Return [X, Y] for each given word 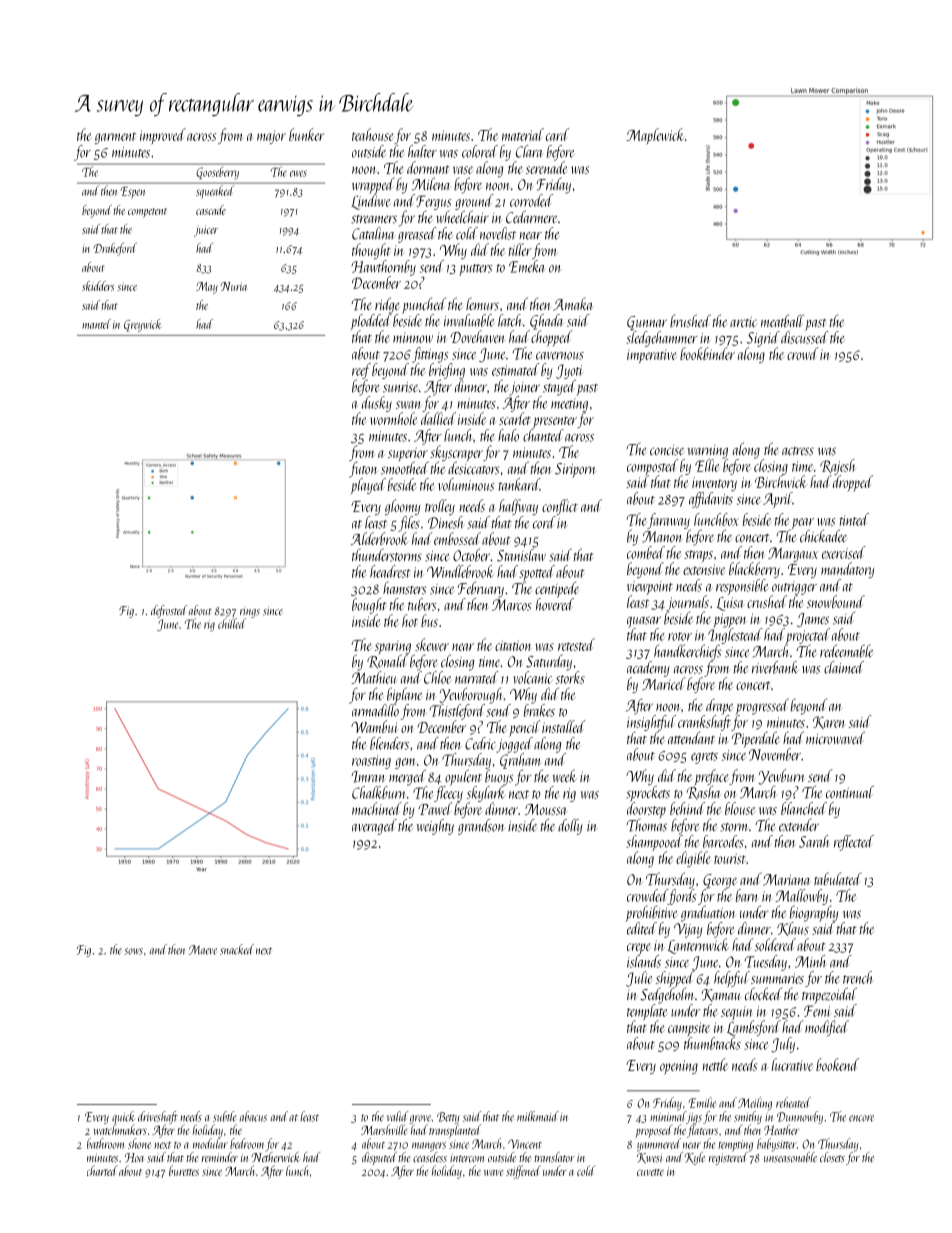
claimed [844, 667]
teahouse [372, 134]
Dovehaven [477, 336]
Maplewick [655, 136]
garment [115, 138]
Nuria [233, 286]
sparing [393, 648]
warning [708, 452]
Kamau [720, 995]
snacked [237, 949]
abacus [253, 1116]
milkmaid [538, 1116]
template [647, 1012]
